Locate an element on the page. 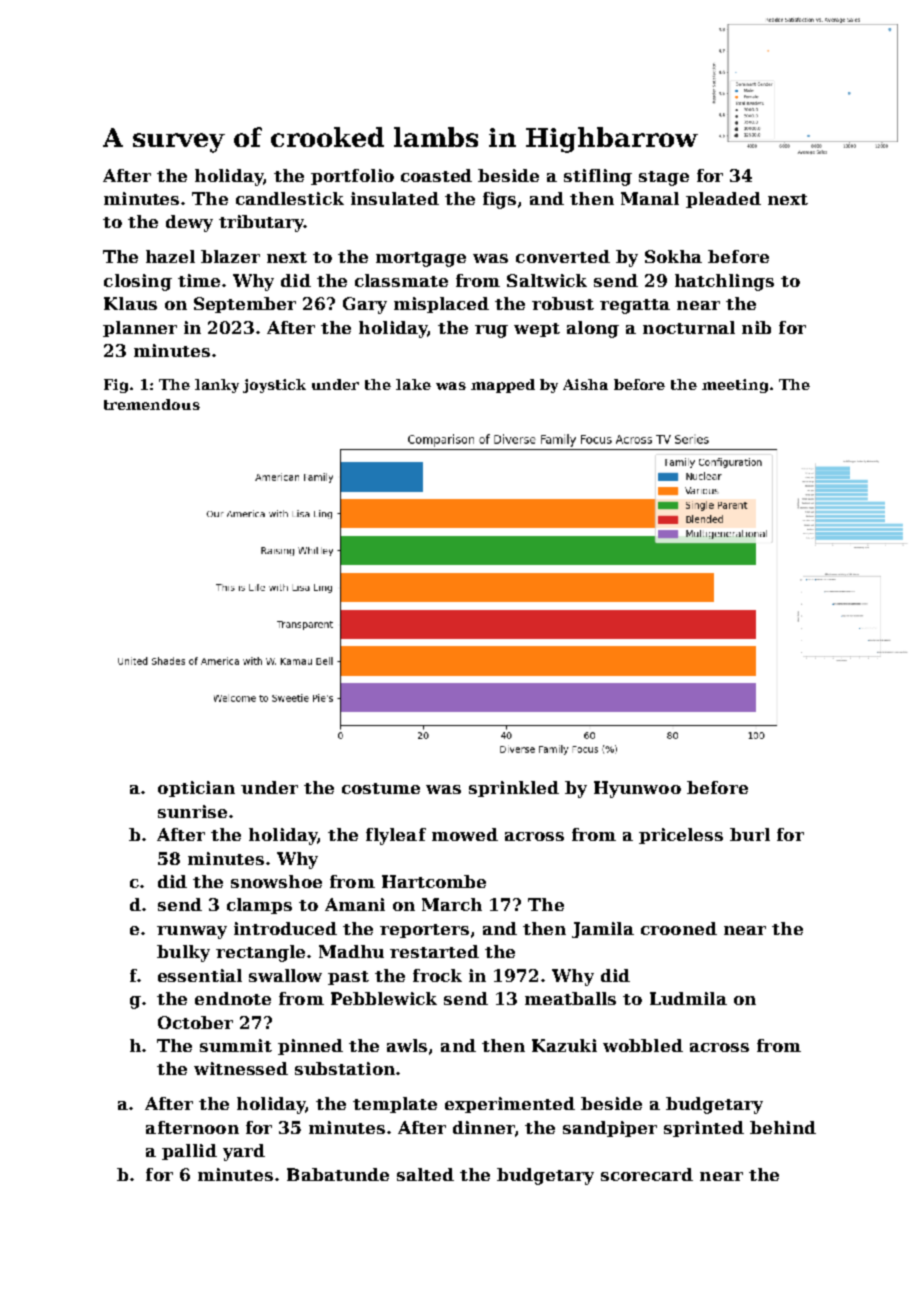 The height and width of the page is (1308, 924). coasted is located at coordinates (436, 175).
